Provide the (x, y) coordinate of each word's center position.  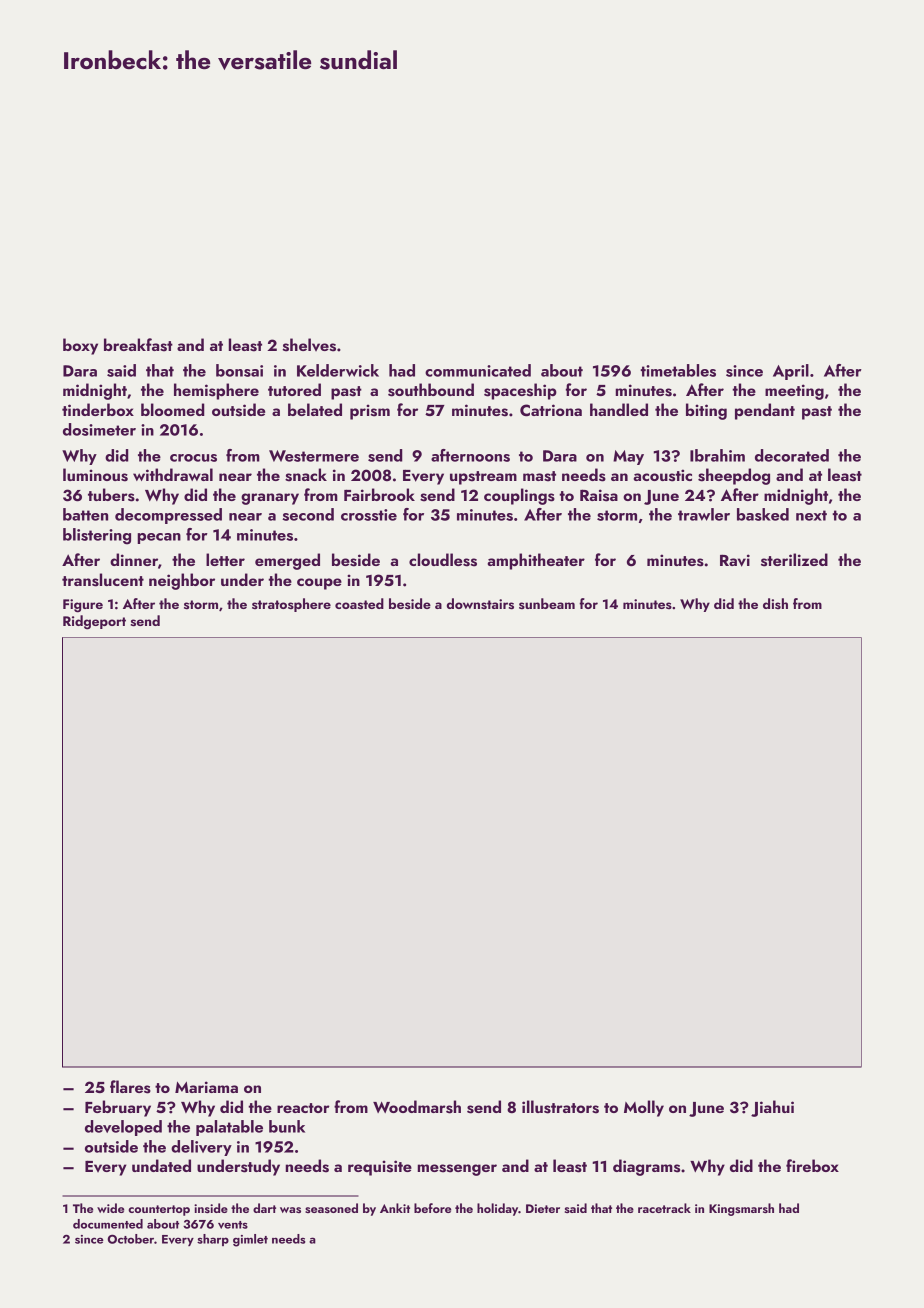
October (130, 1239)
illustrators (560, 1107)
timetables (678, 370)
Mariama (206, 1087)
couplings (519, 496)
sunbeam (547, 603)
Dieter (543, 1208)
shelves (309, 345)
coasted (359, 604)
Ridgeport (94, 622)
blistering (97, 536)
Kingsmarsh (741, 1209)
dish (775, 603)
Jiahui (772, 1108)
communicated (478, 370)
